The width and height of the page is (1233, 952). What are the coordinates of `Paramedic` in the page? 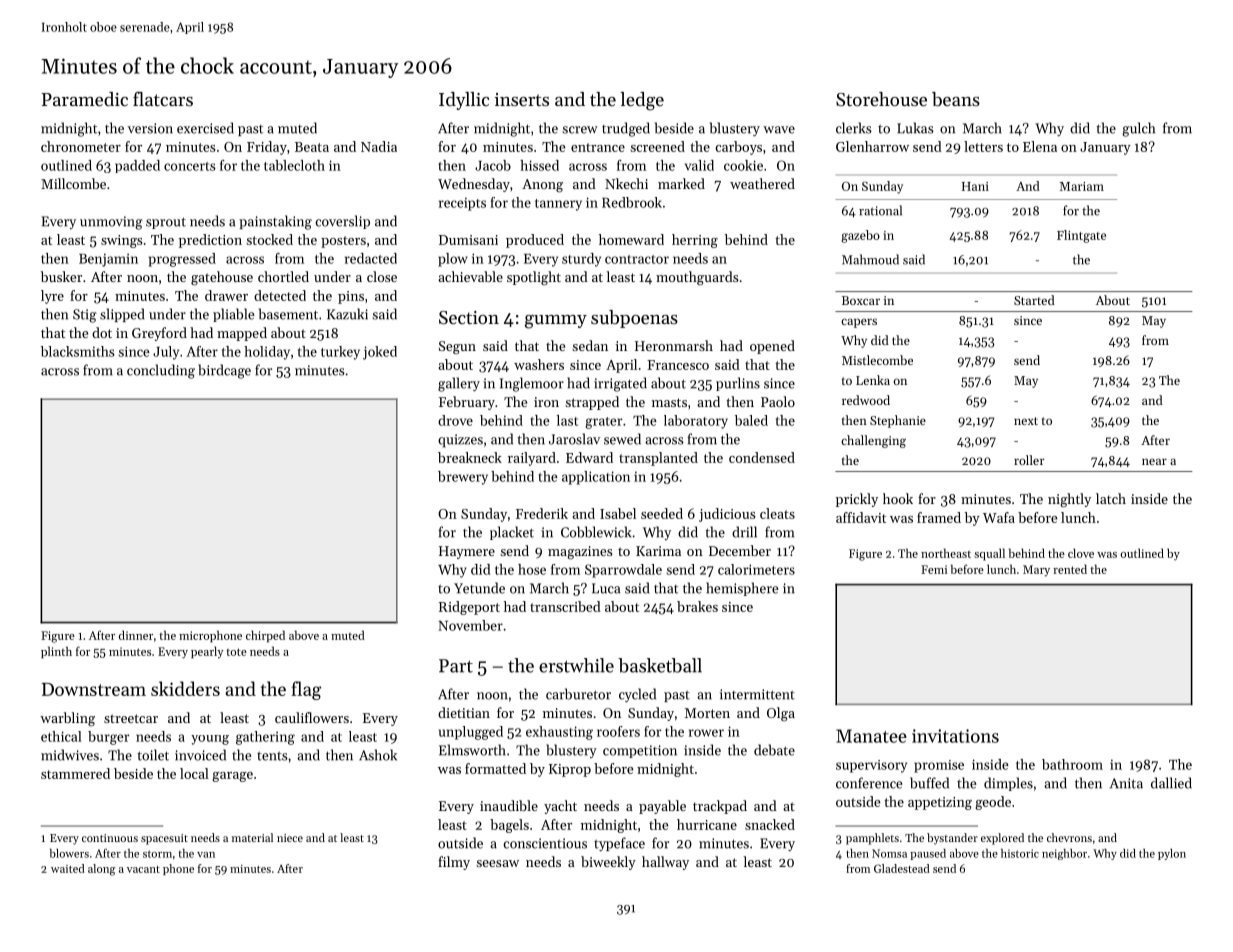 It's located at (85, 99).
